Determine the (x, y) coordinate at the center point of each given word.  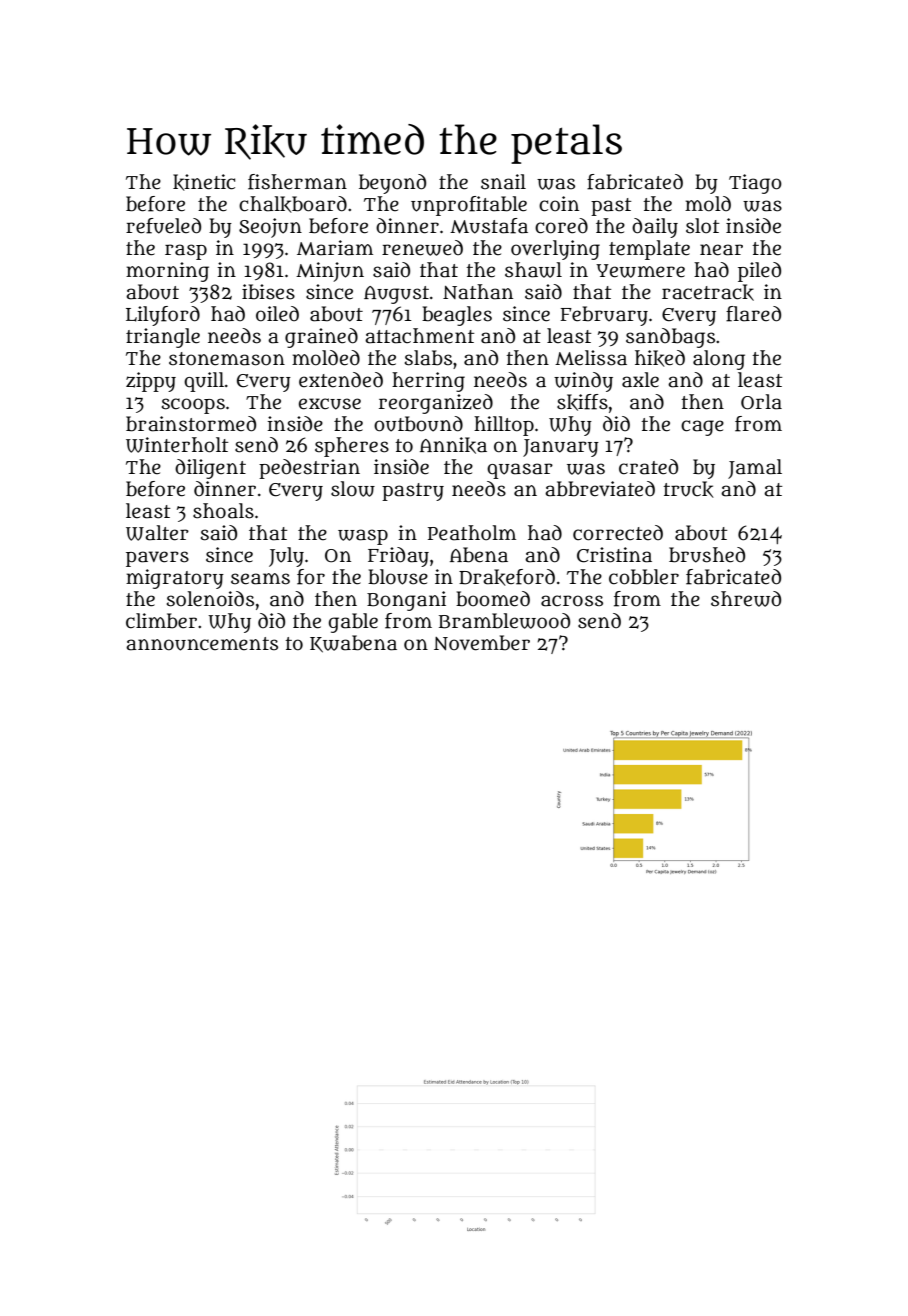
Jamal (755, 469)
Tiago (755, 184)
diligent (210, 469)
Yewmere (640, 271)
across (572, 601)
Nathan (478, 292)
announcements (202, 644)
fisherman (297, 182)
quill (204, 382)
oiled (277, 314)
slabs (428, 358)
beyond (392, 184)
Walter (157, 533)
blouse (398, 577)
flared (753, 314)
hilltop (504, 426)
